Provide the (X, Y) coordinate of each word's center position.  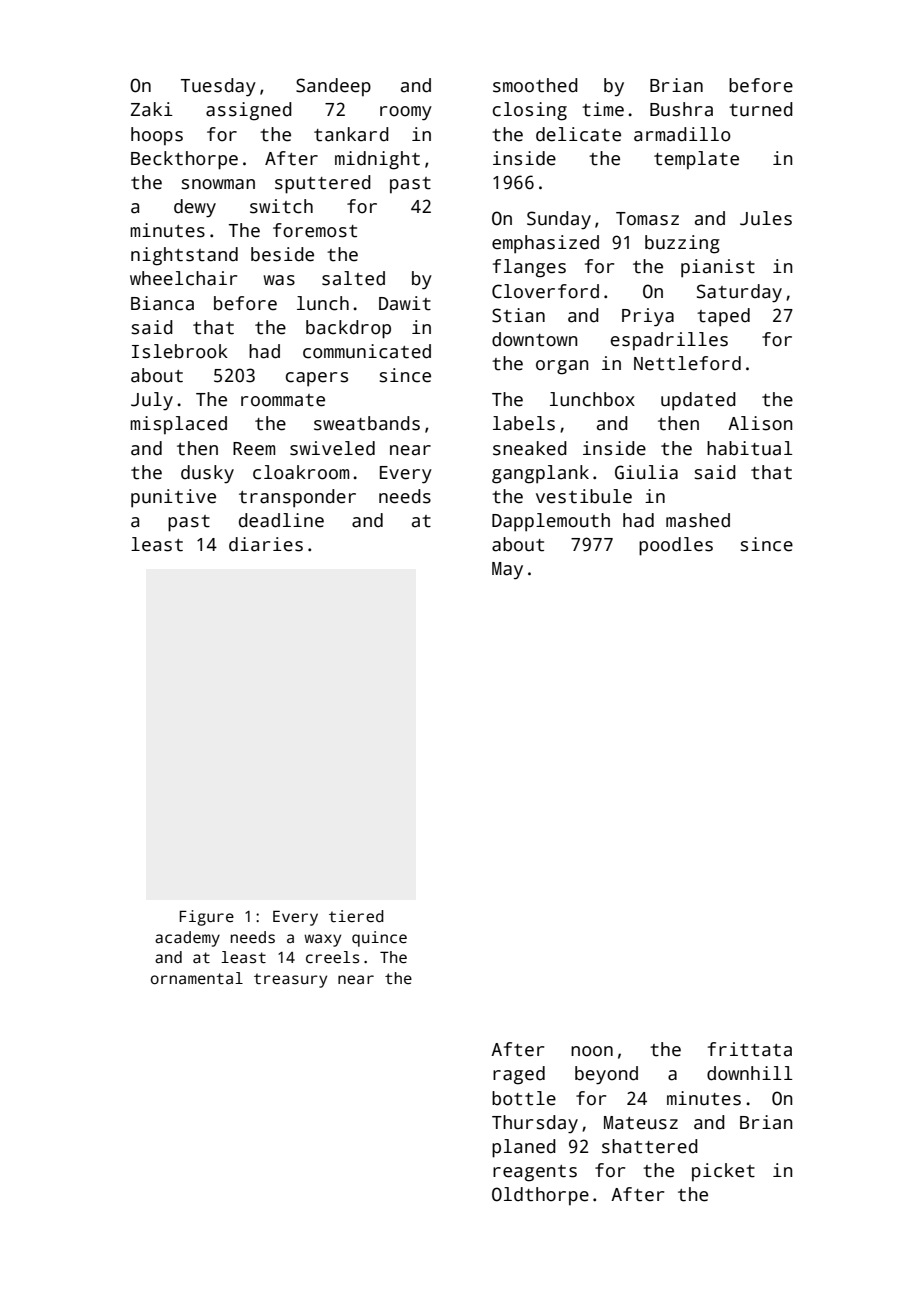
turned (761, 109)
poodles (676, 546)
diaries (266, 544)
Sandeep (333, 87)
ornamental (197, 978)
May (507, 571)
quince (379, 939)
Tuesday (218, 87)
